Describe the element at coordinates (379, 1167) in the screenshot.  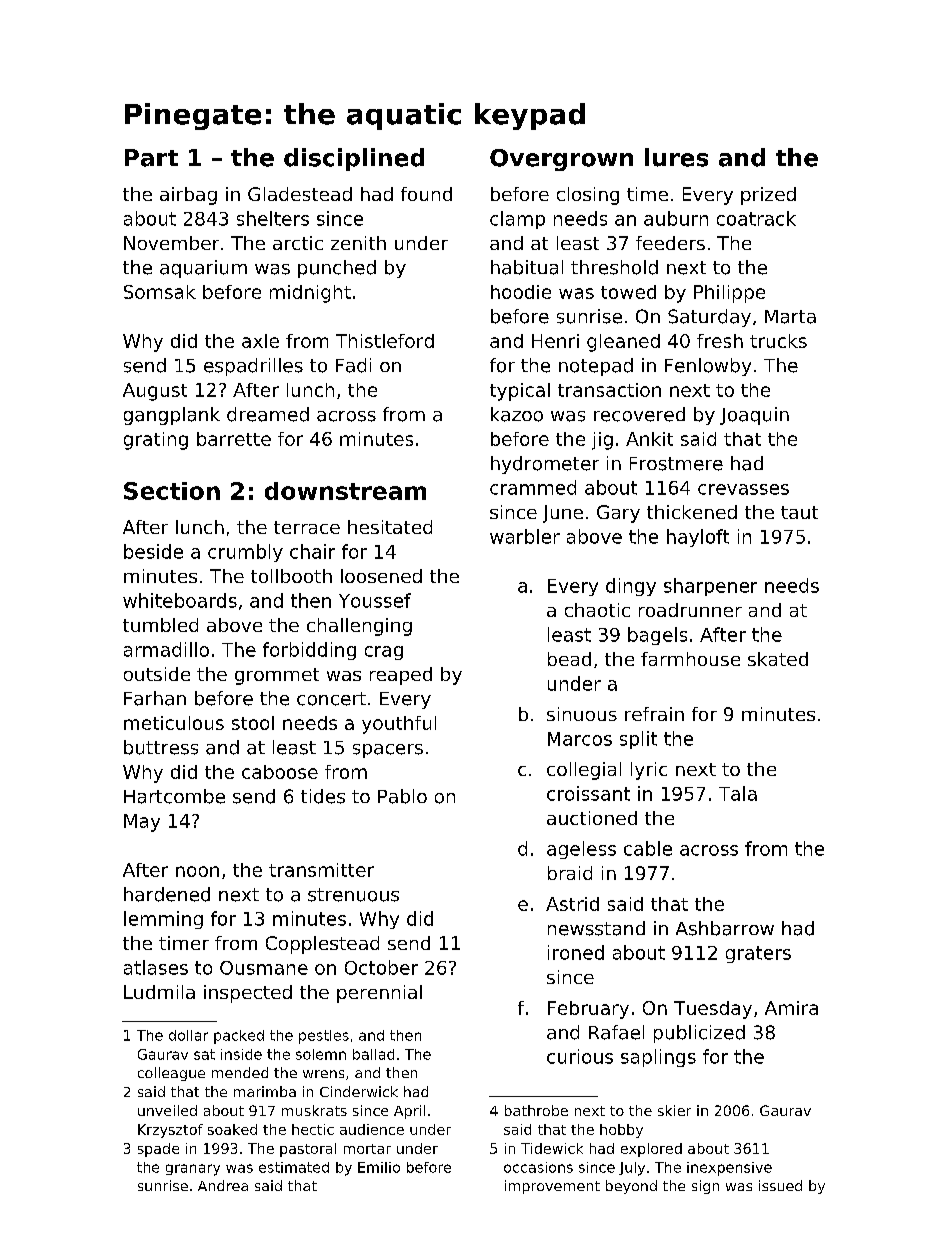
I see `Emilio` at that location.
